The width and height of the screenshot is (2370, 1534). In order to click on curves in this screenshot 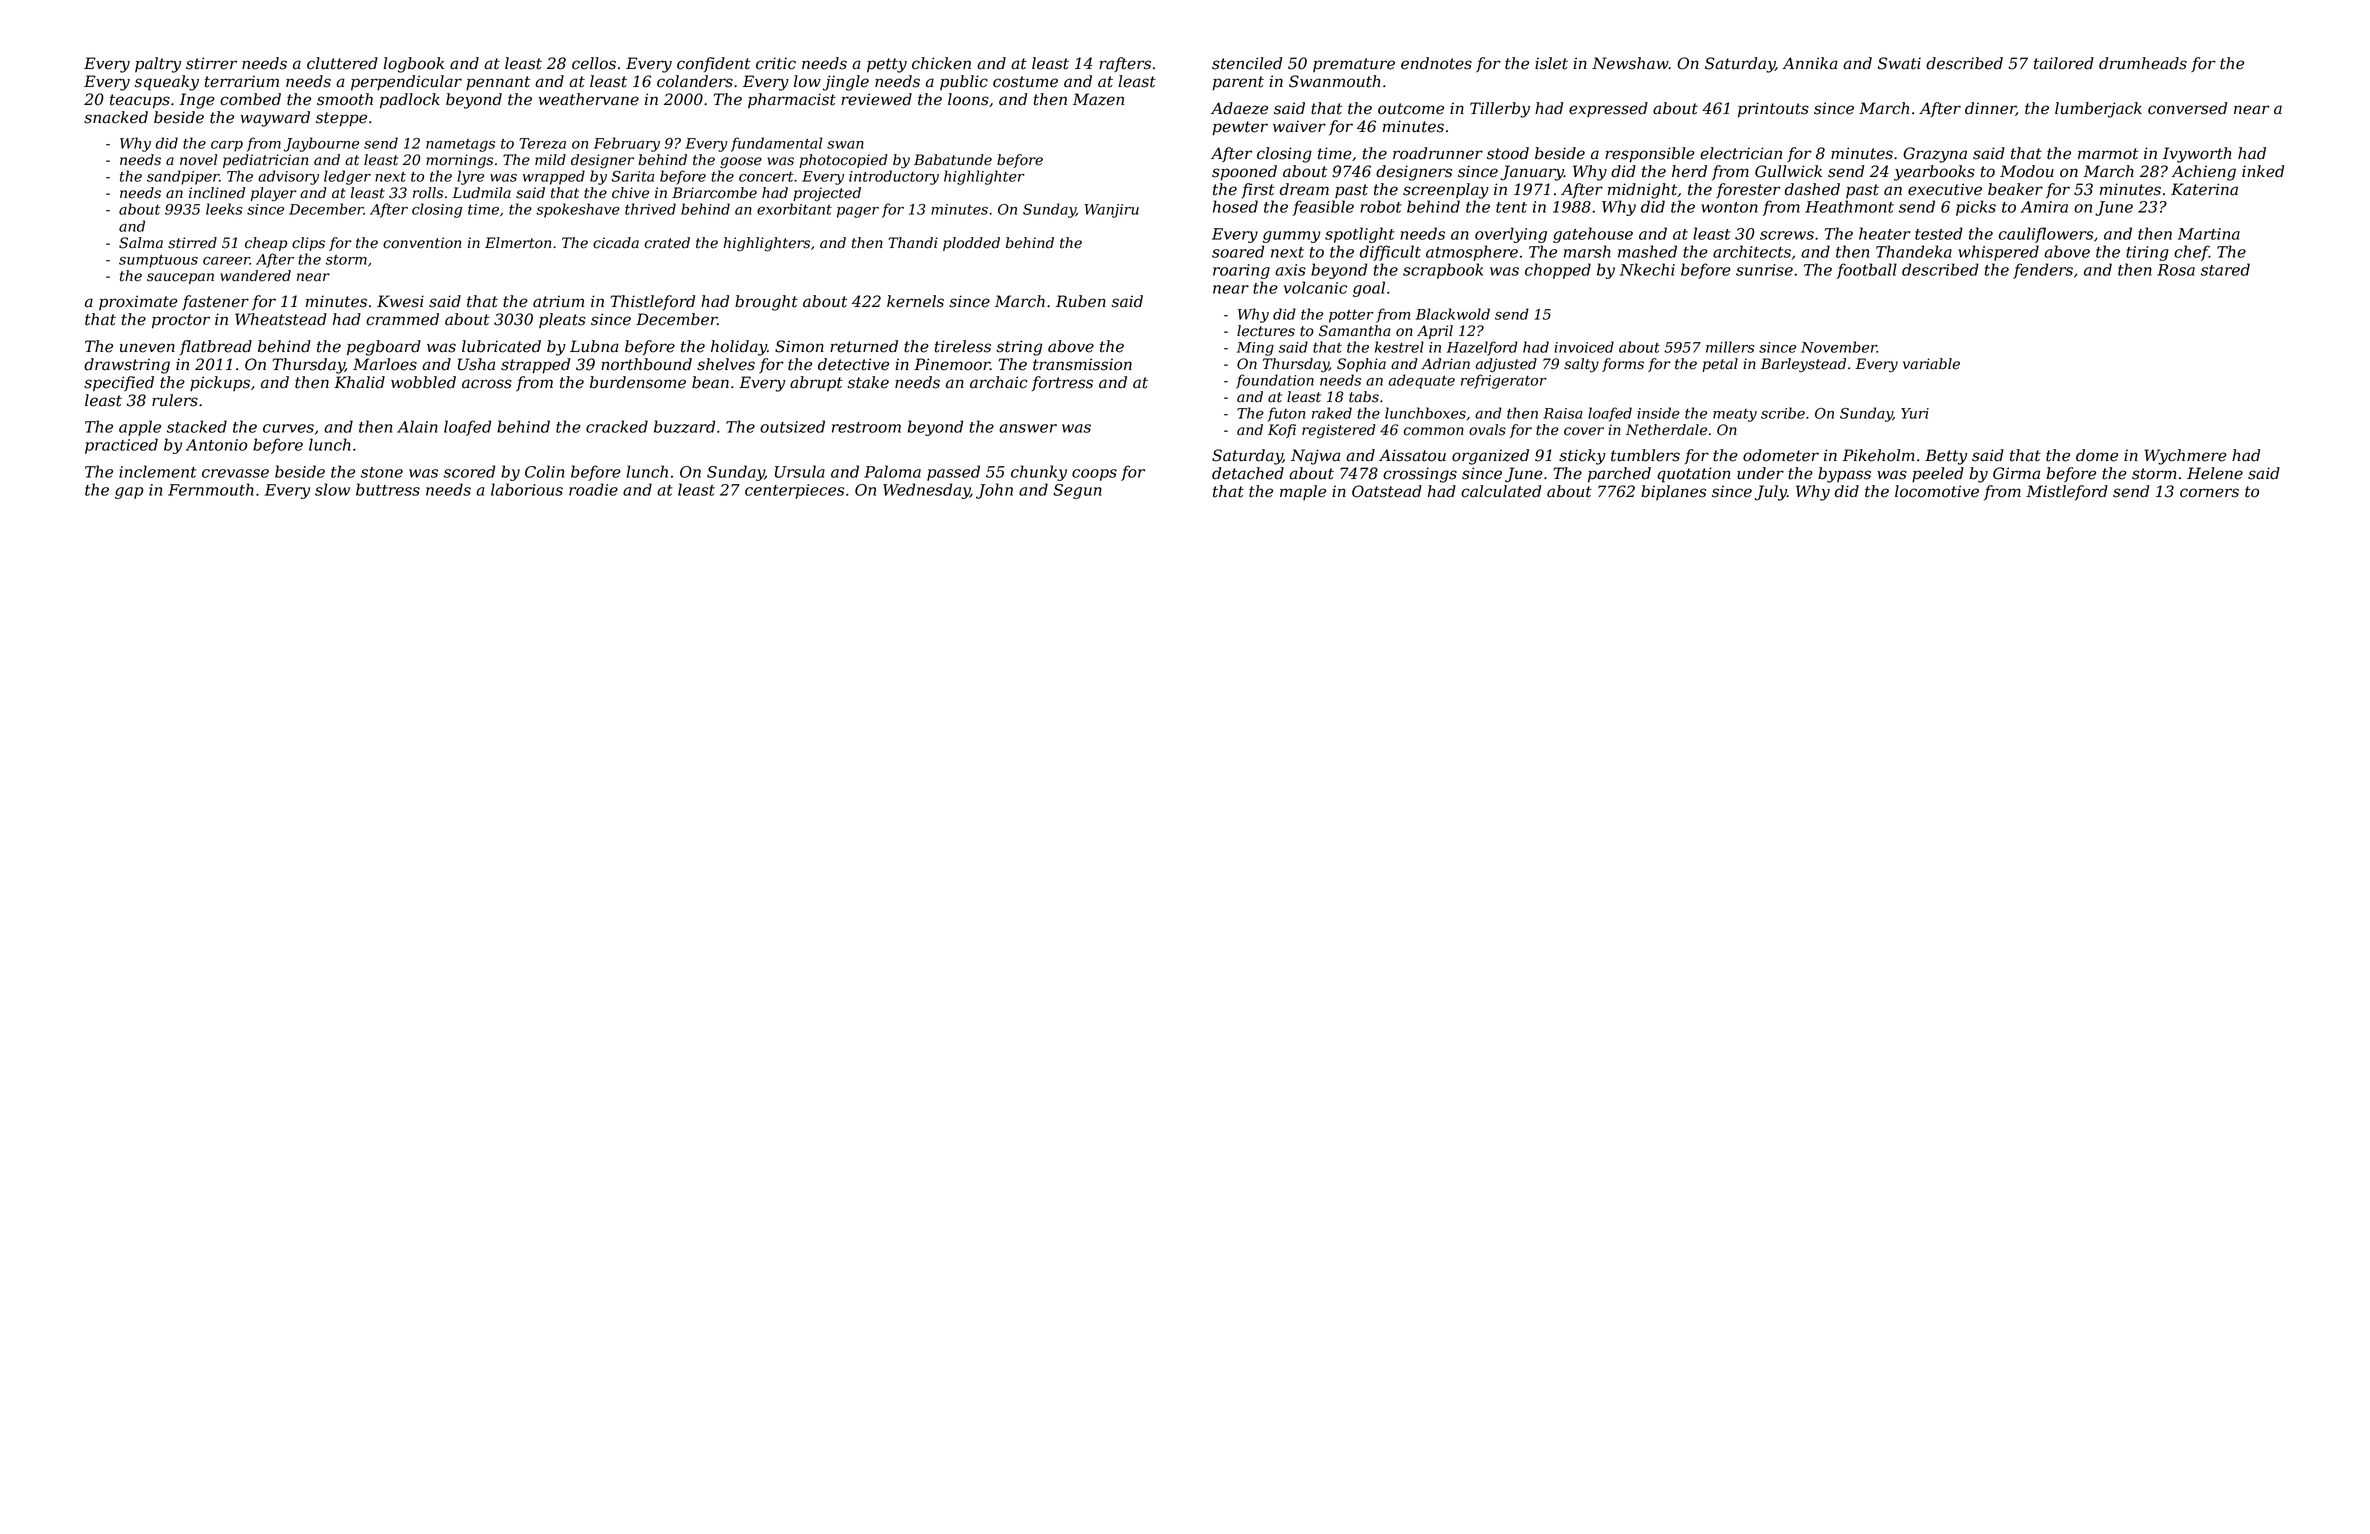, I will do `click(288, 428)`.
